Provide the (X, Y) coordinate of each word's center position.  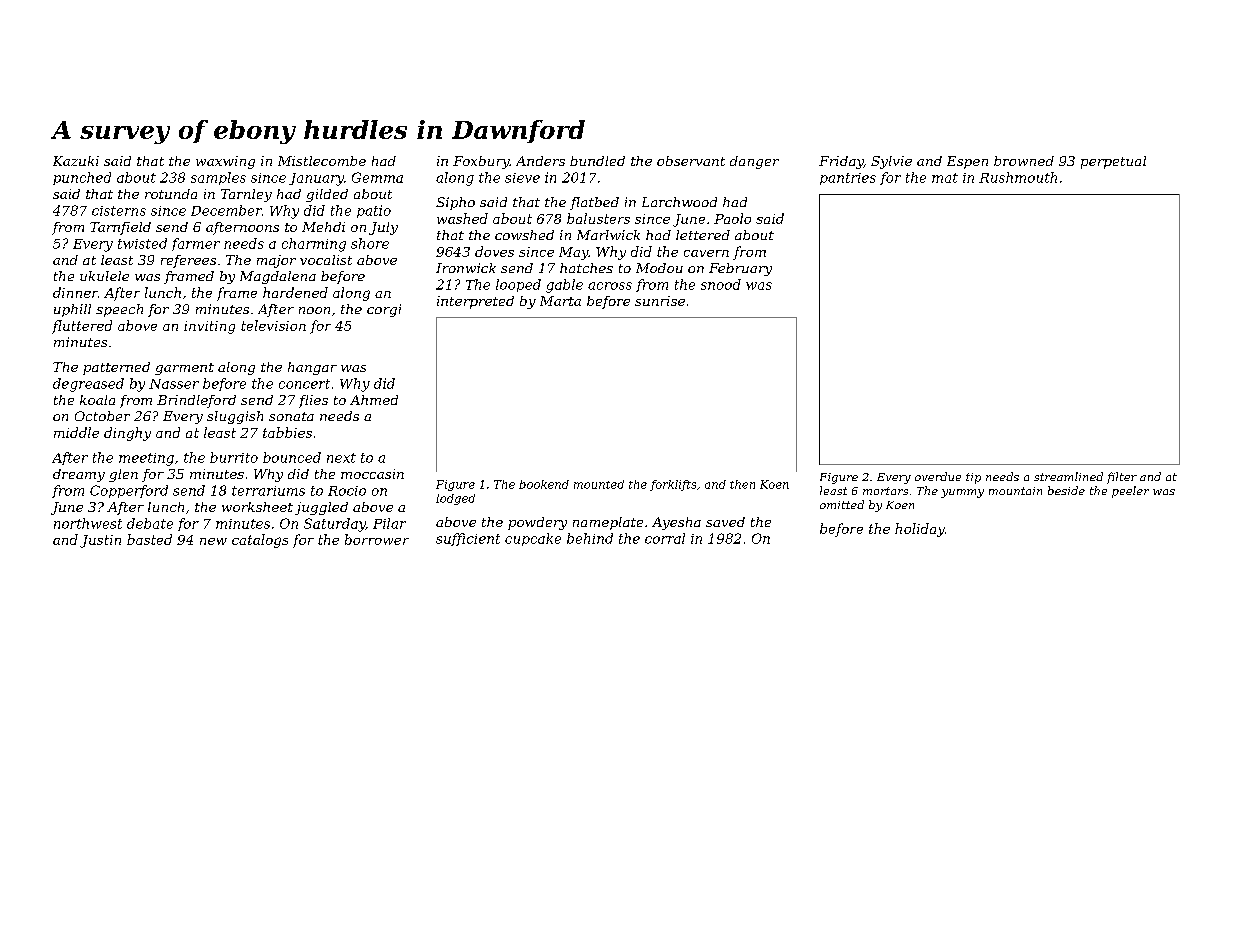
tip (973, 478)
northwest (88, 523)
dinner (75, 292)
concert (304, 384)
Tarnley (246, 195)
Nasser (174, 384)
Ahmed (374, 400)
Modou (659, 268)
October (102, 416)
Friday (841, 162)
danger (754, 162)
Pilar (389, 523)
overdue (938, 476)
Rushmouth (1018, 177)
